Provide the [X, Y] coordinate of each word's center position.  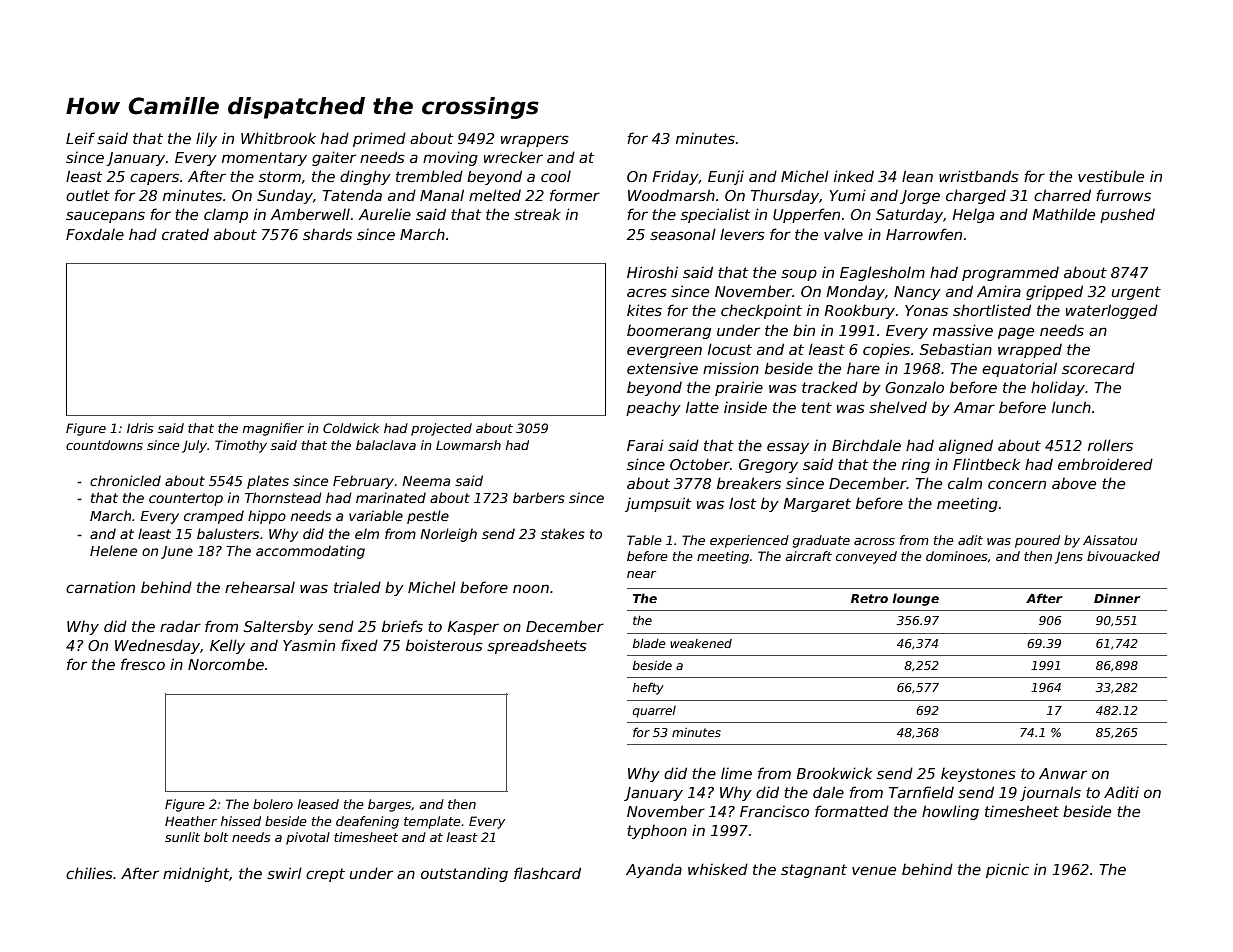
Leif [80, 138]
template [432, 822]
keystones [978, 775]
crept [325, 875]
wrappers [535, 141]
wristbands [979, 176]
